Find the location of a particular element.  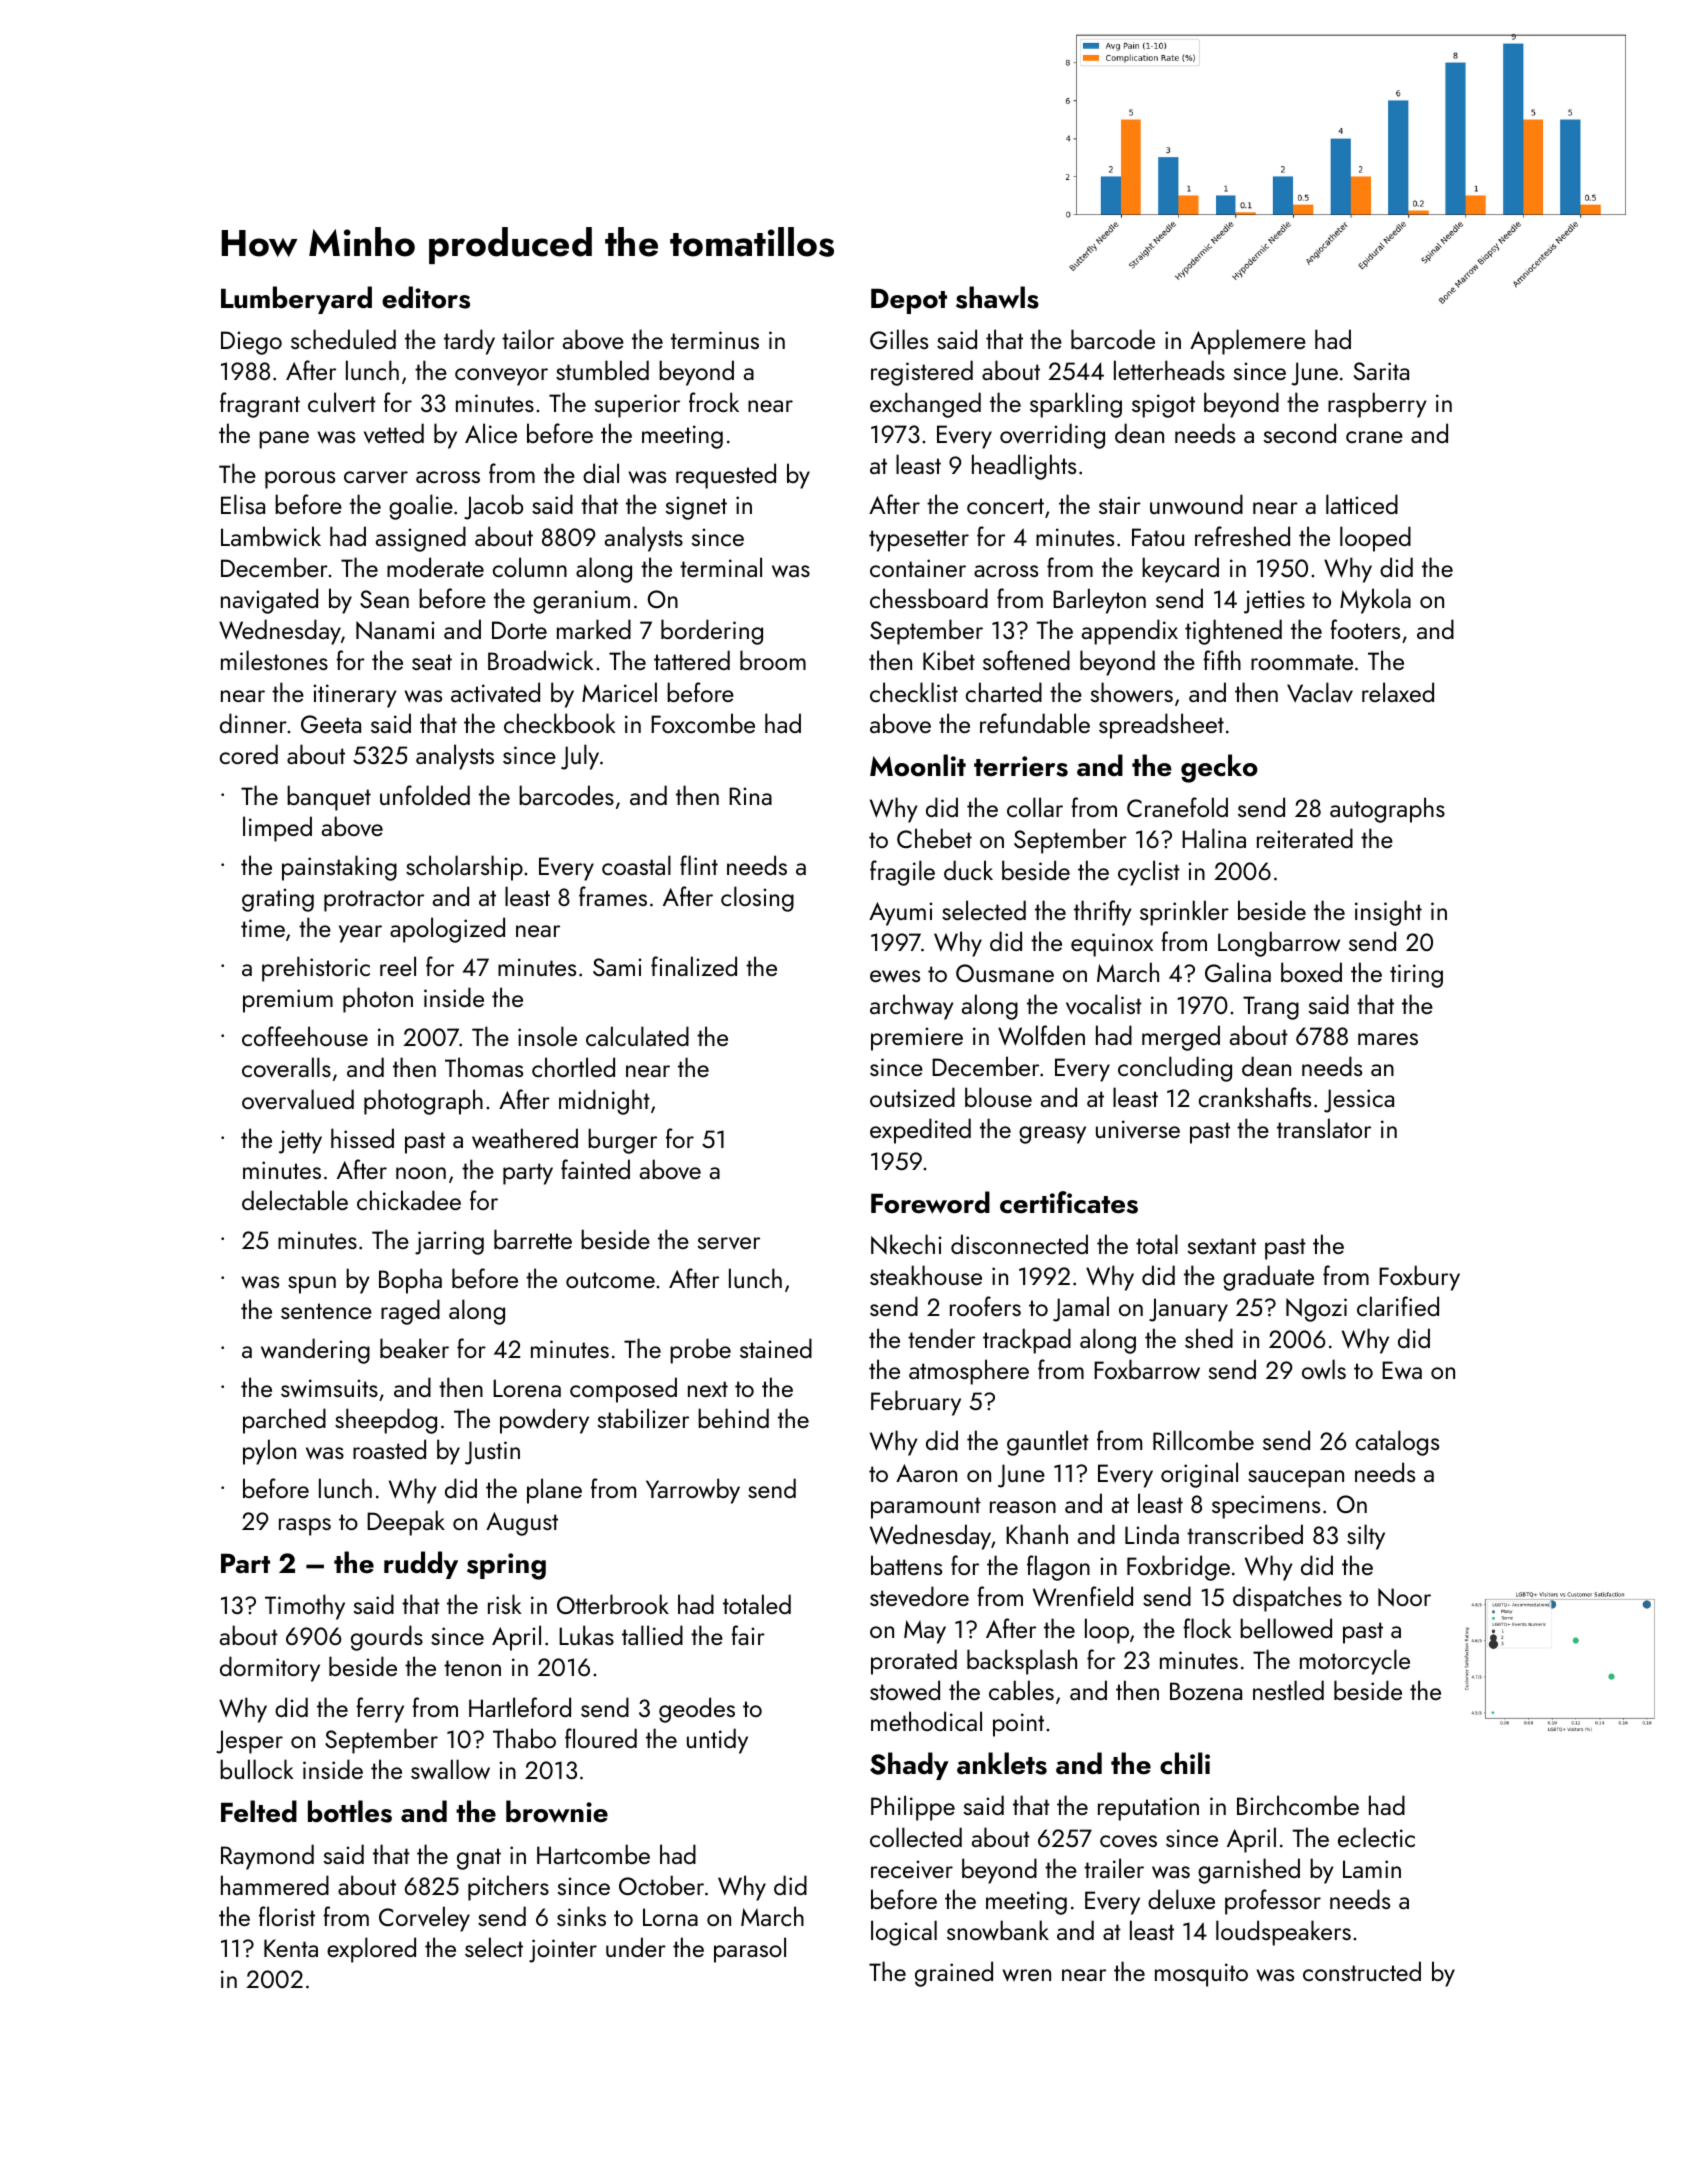

Diego is located at coordinates (251, 343).
